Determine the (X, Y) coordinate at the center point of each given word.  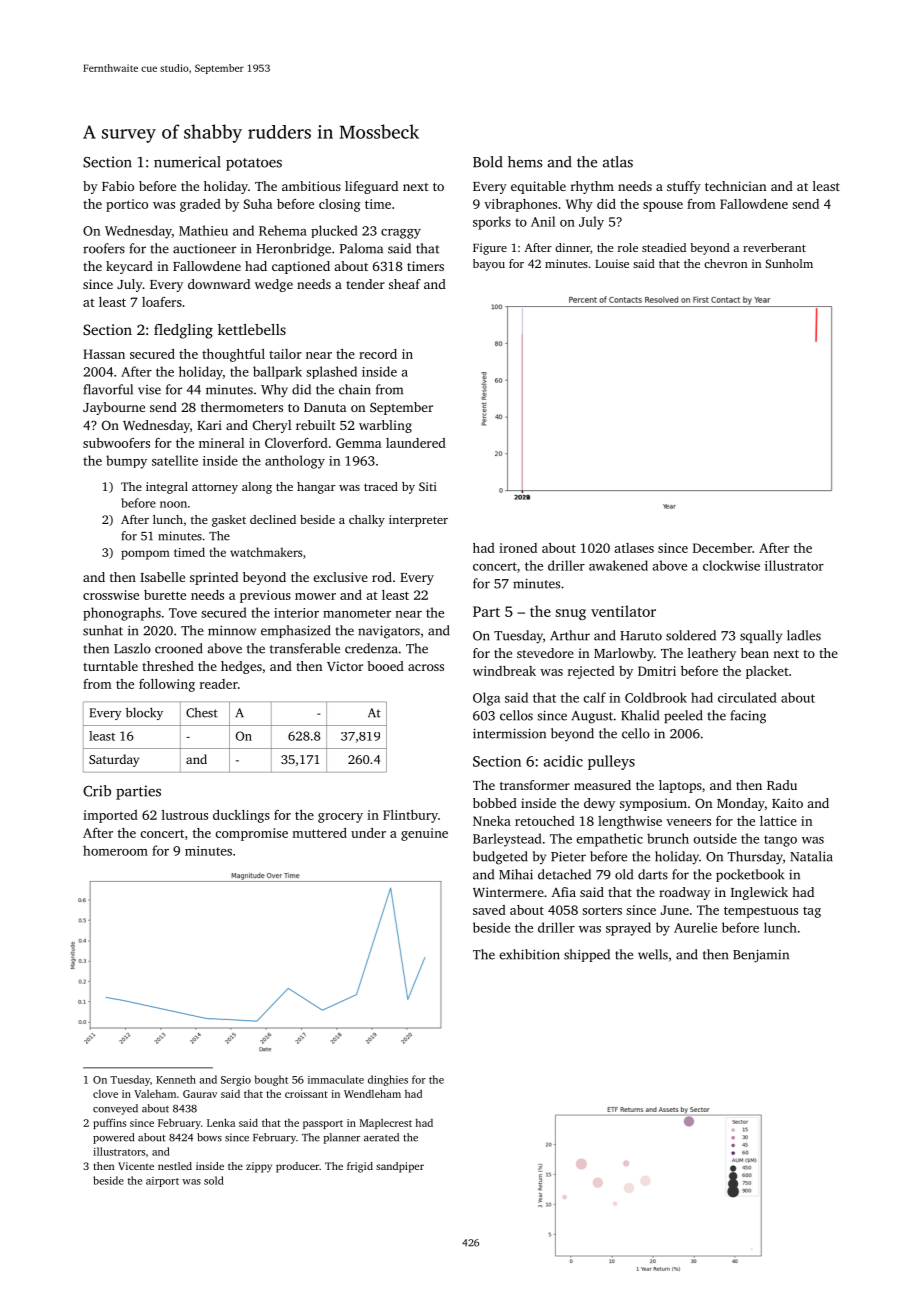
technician (735, 186)
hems (525, 162)
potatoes (254, 164)
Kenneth (176, 1079)
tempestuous (761, 912)
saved (489, 910)
